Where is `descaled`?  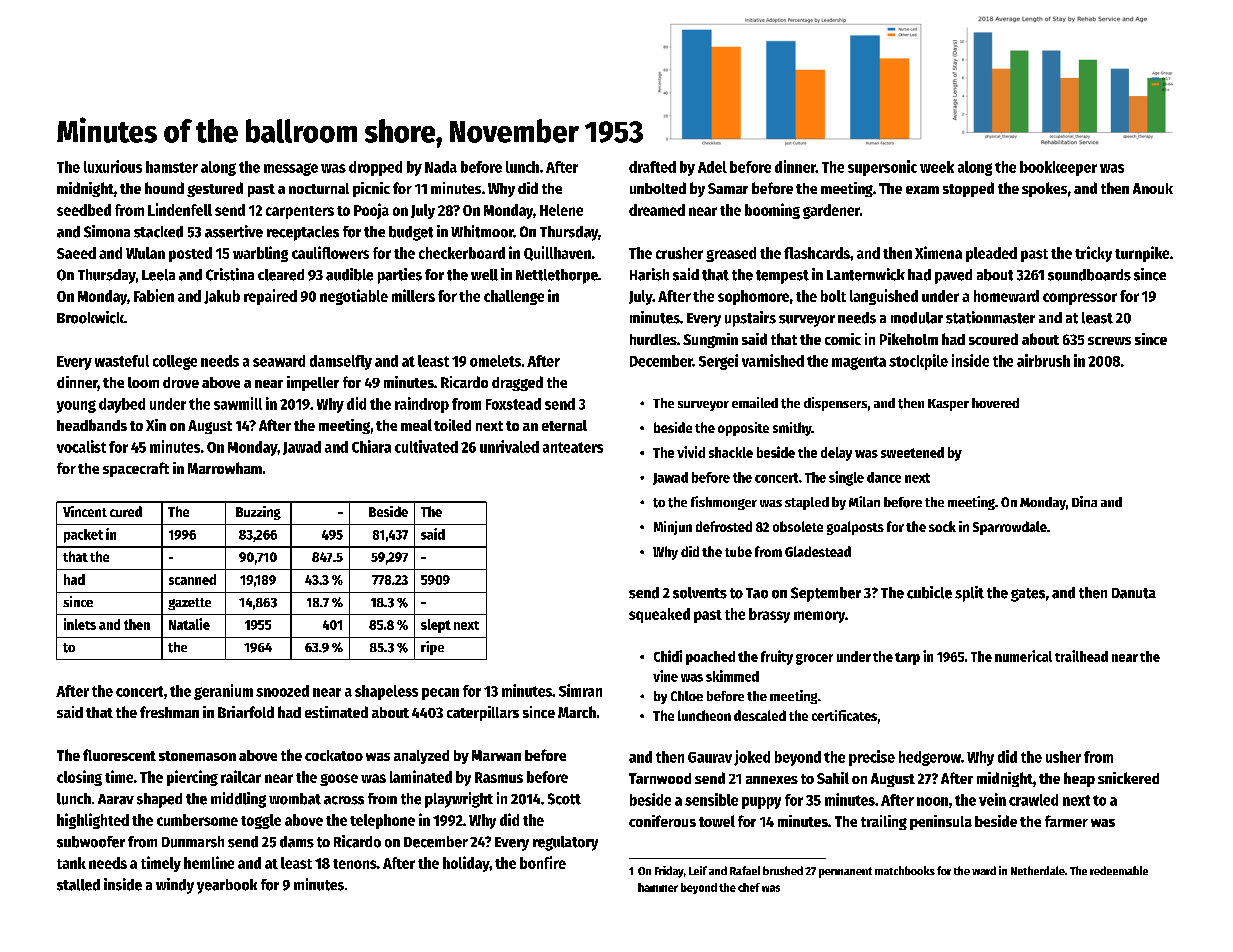 descaled is located at coordinates (760, 715).
